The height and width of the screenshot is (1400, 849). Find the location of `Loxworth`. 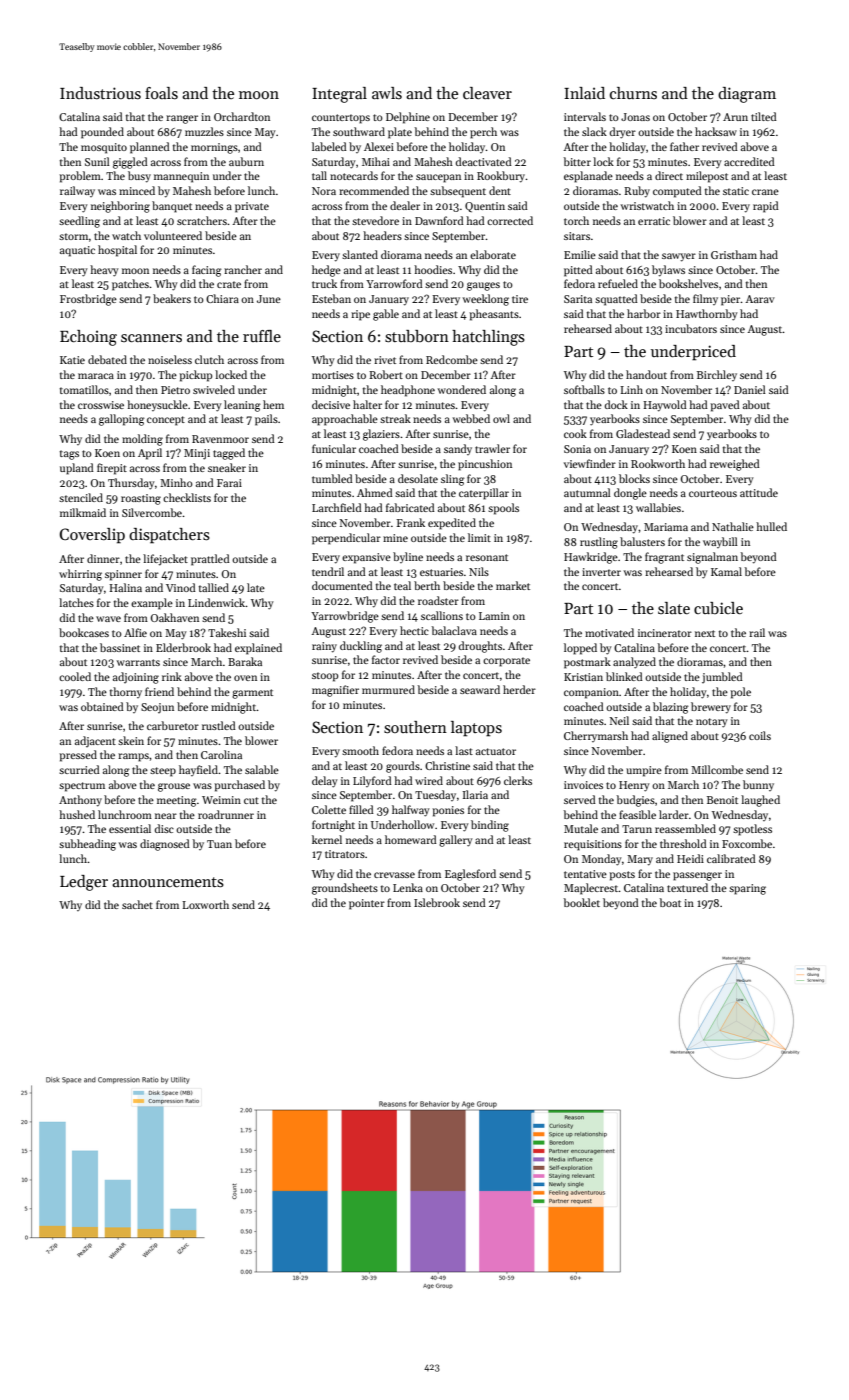

Loxworth is located at coordinates (205, 904).
